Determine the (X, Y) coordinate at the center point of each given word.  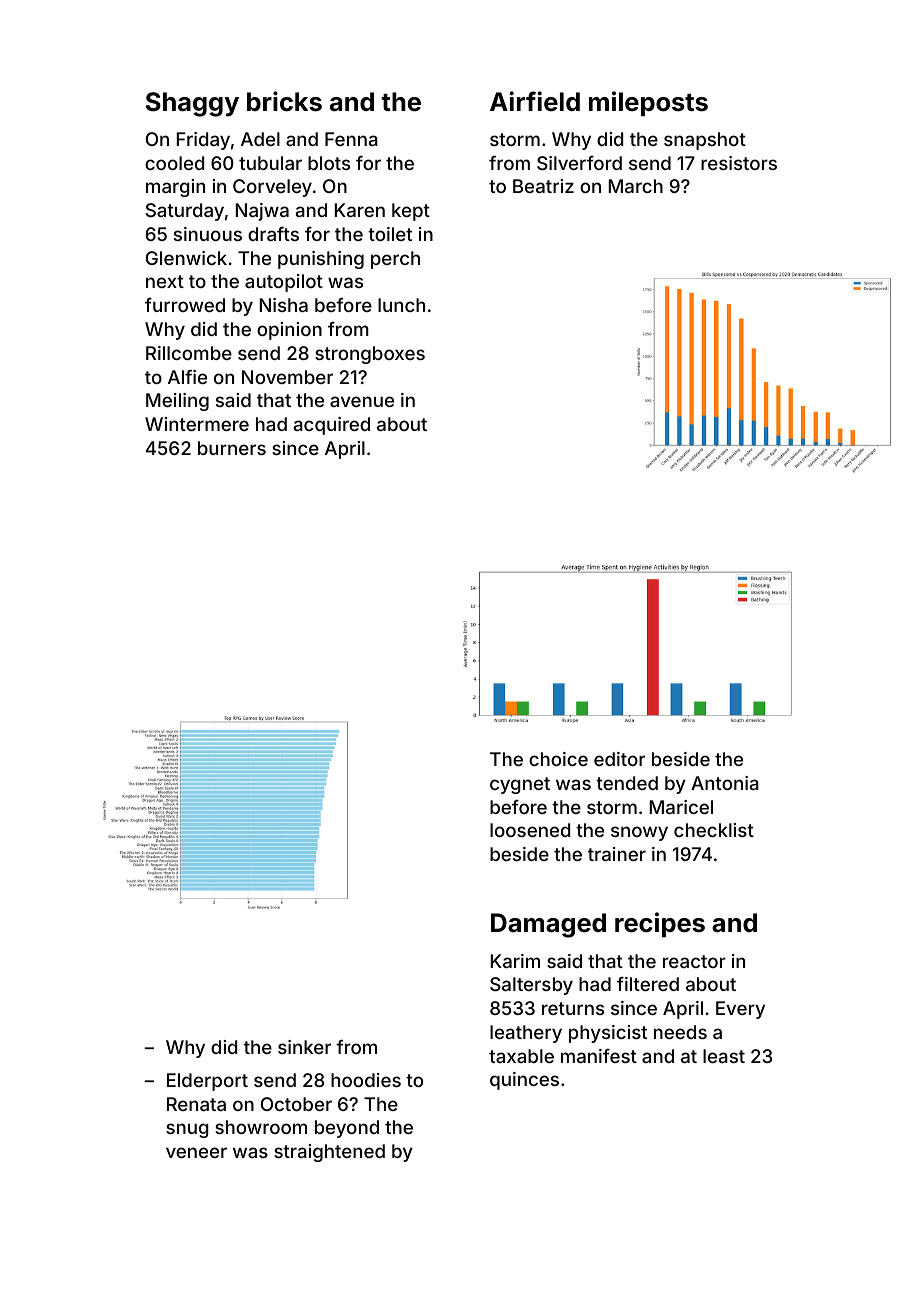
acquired (332, 426)
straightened (329, 1153)
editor (619, 759)
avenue (362, 401)
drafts (273, 234)
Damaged (548, 925)
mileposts (648, 103)
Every (740, 1010)
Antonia (725, 783)
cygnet (520, 785)
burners (232, 448)
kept (411, 212)
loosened (530, 830)
